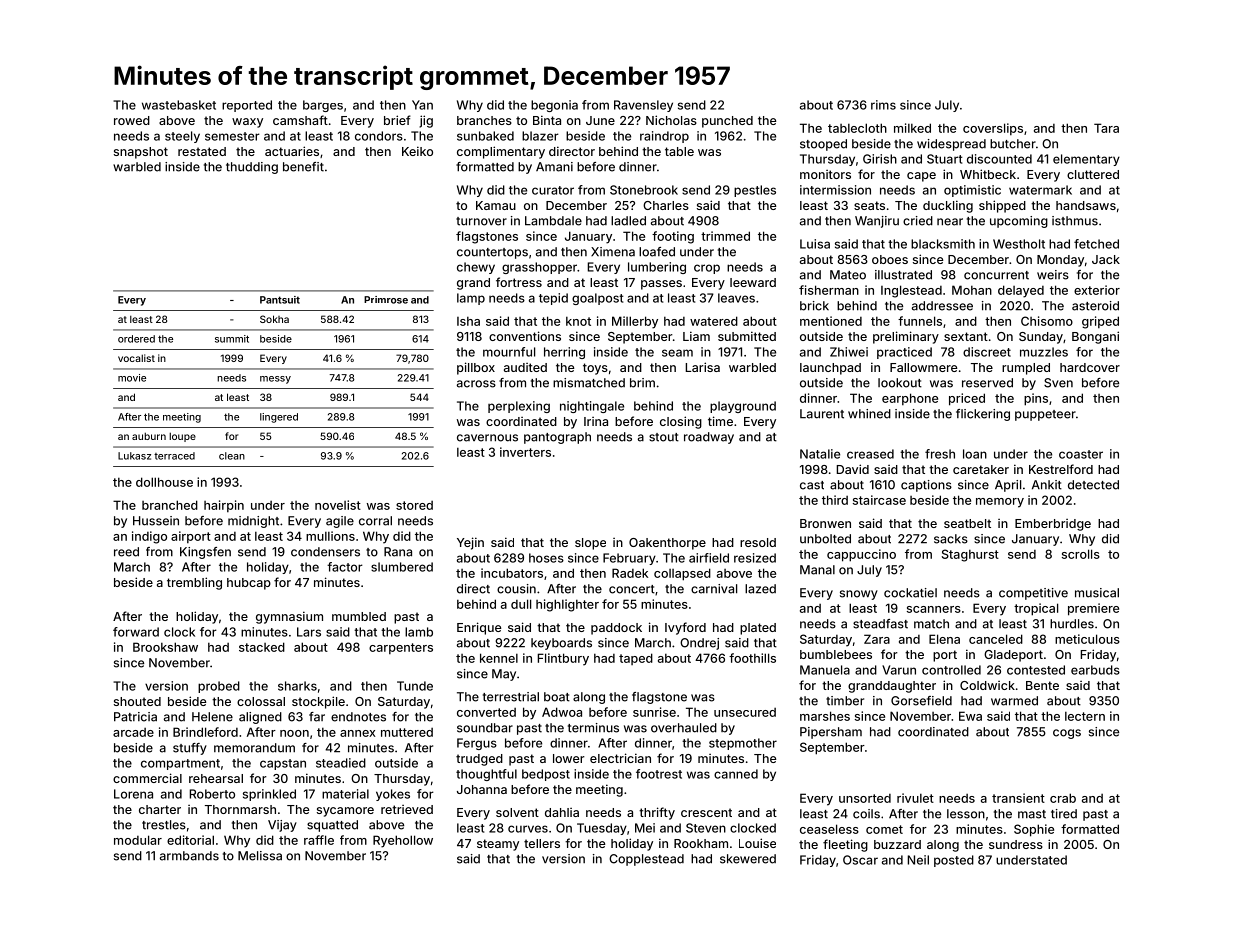  I want to click on Ravensley, so click(643, 106).
